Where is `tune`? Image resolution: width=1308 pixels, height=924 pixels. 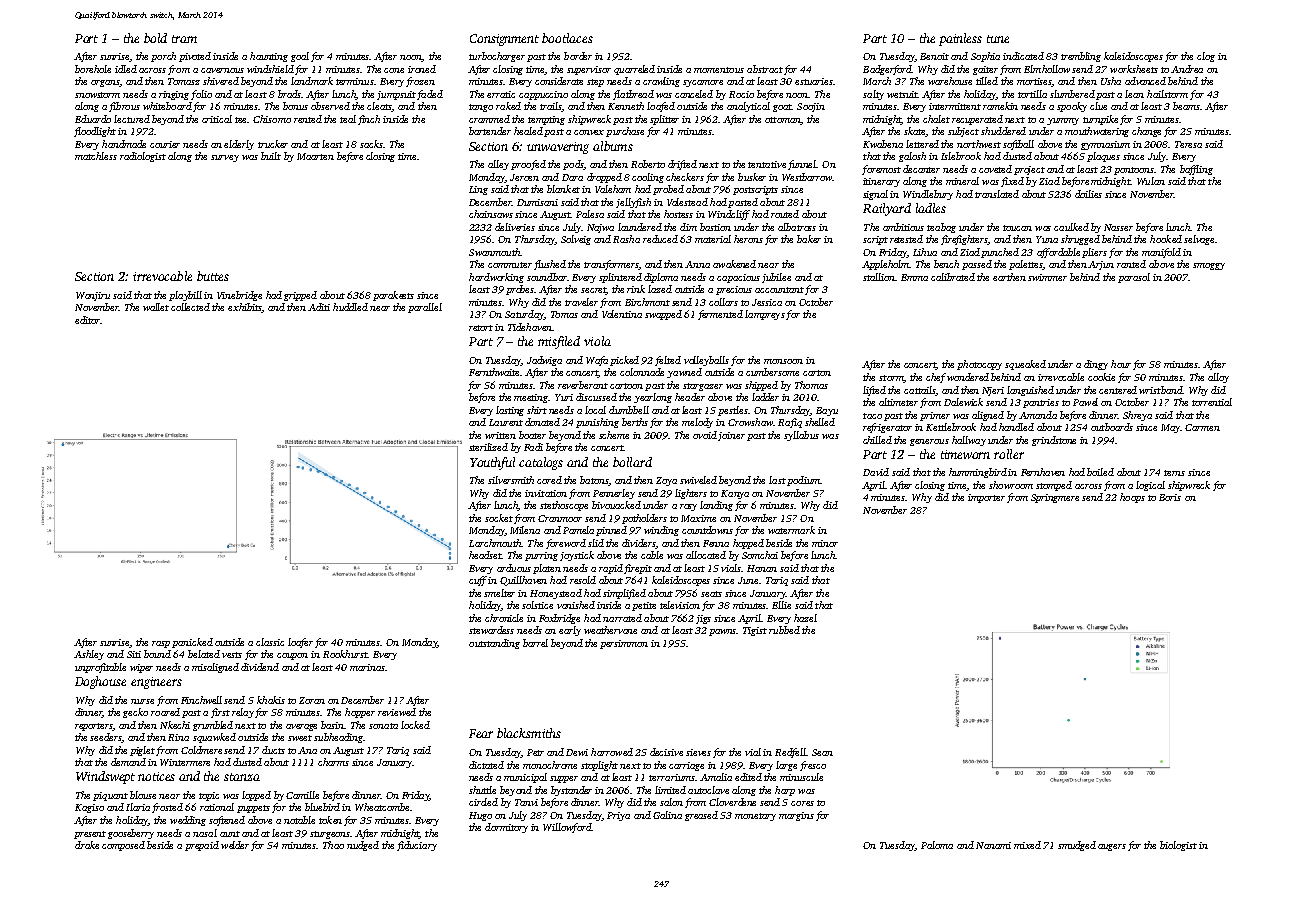
tune is located at coordinates (998, 39).
